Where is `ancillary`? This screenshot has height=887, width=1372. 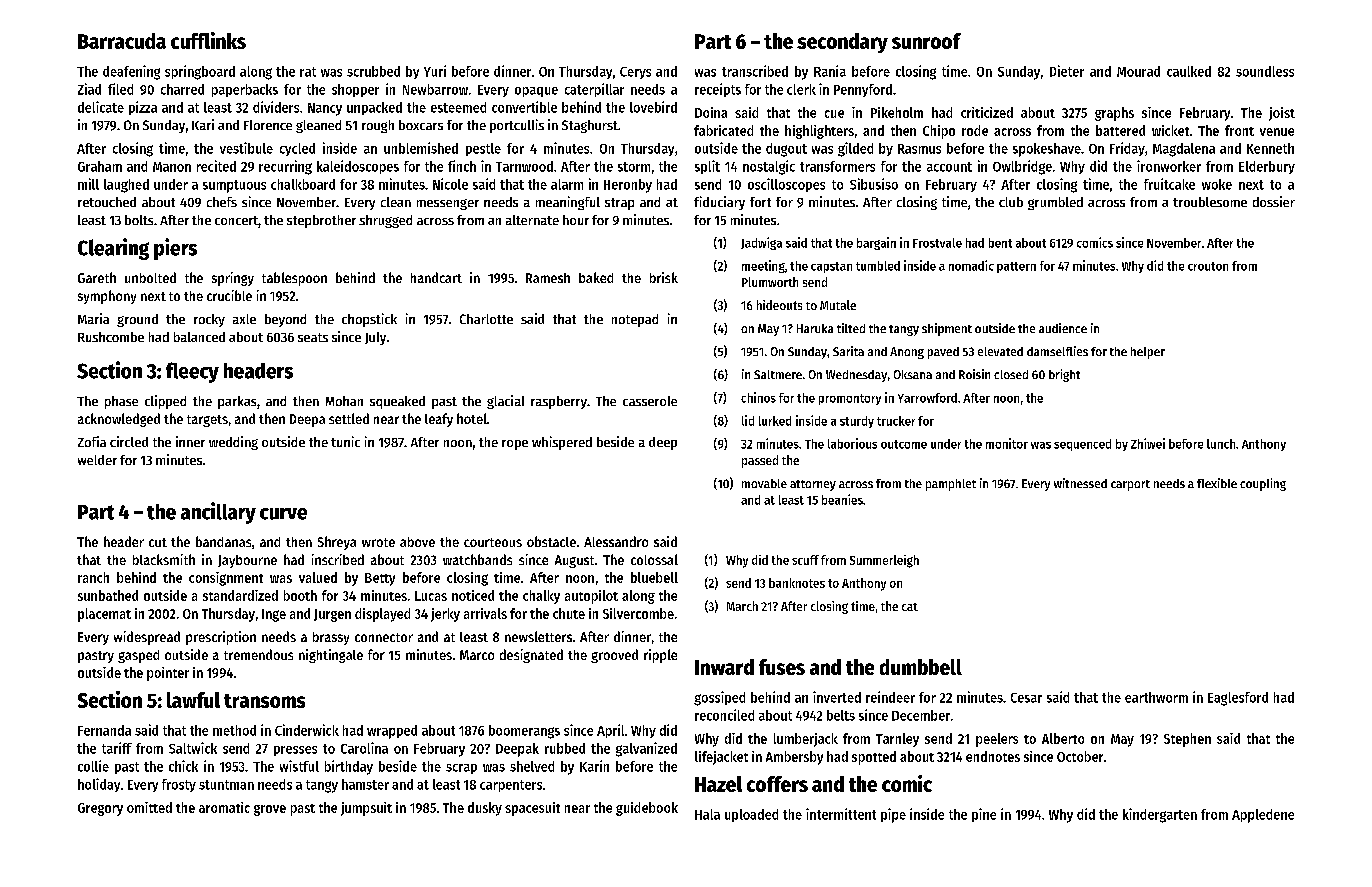
ancillary is located at coordinates (218, 513).
